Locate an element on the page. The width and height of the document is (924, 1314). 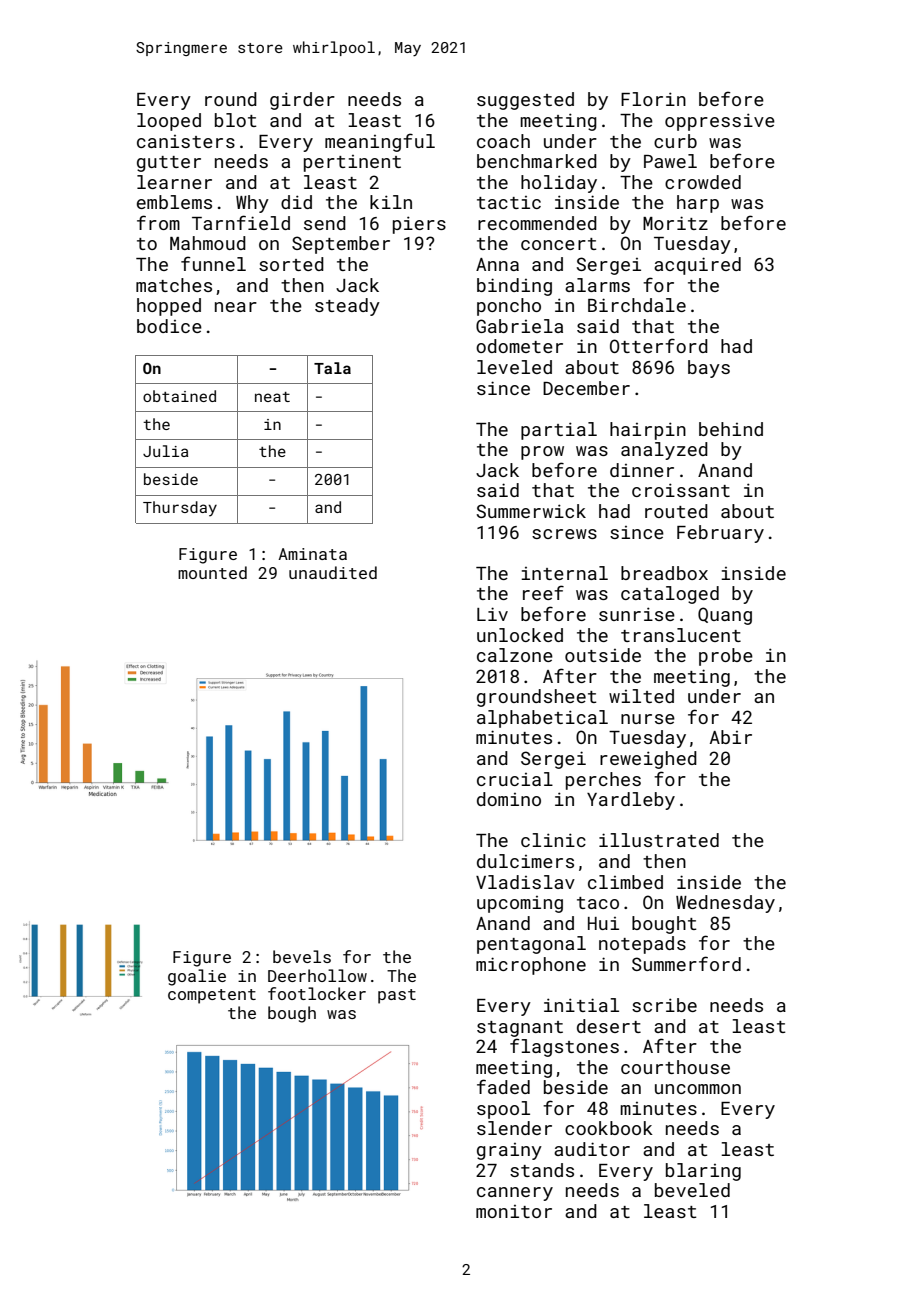
Abir is located at coordinates (731, 737).
